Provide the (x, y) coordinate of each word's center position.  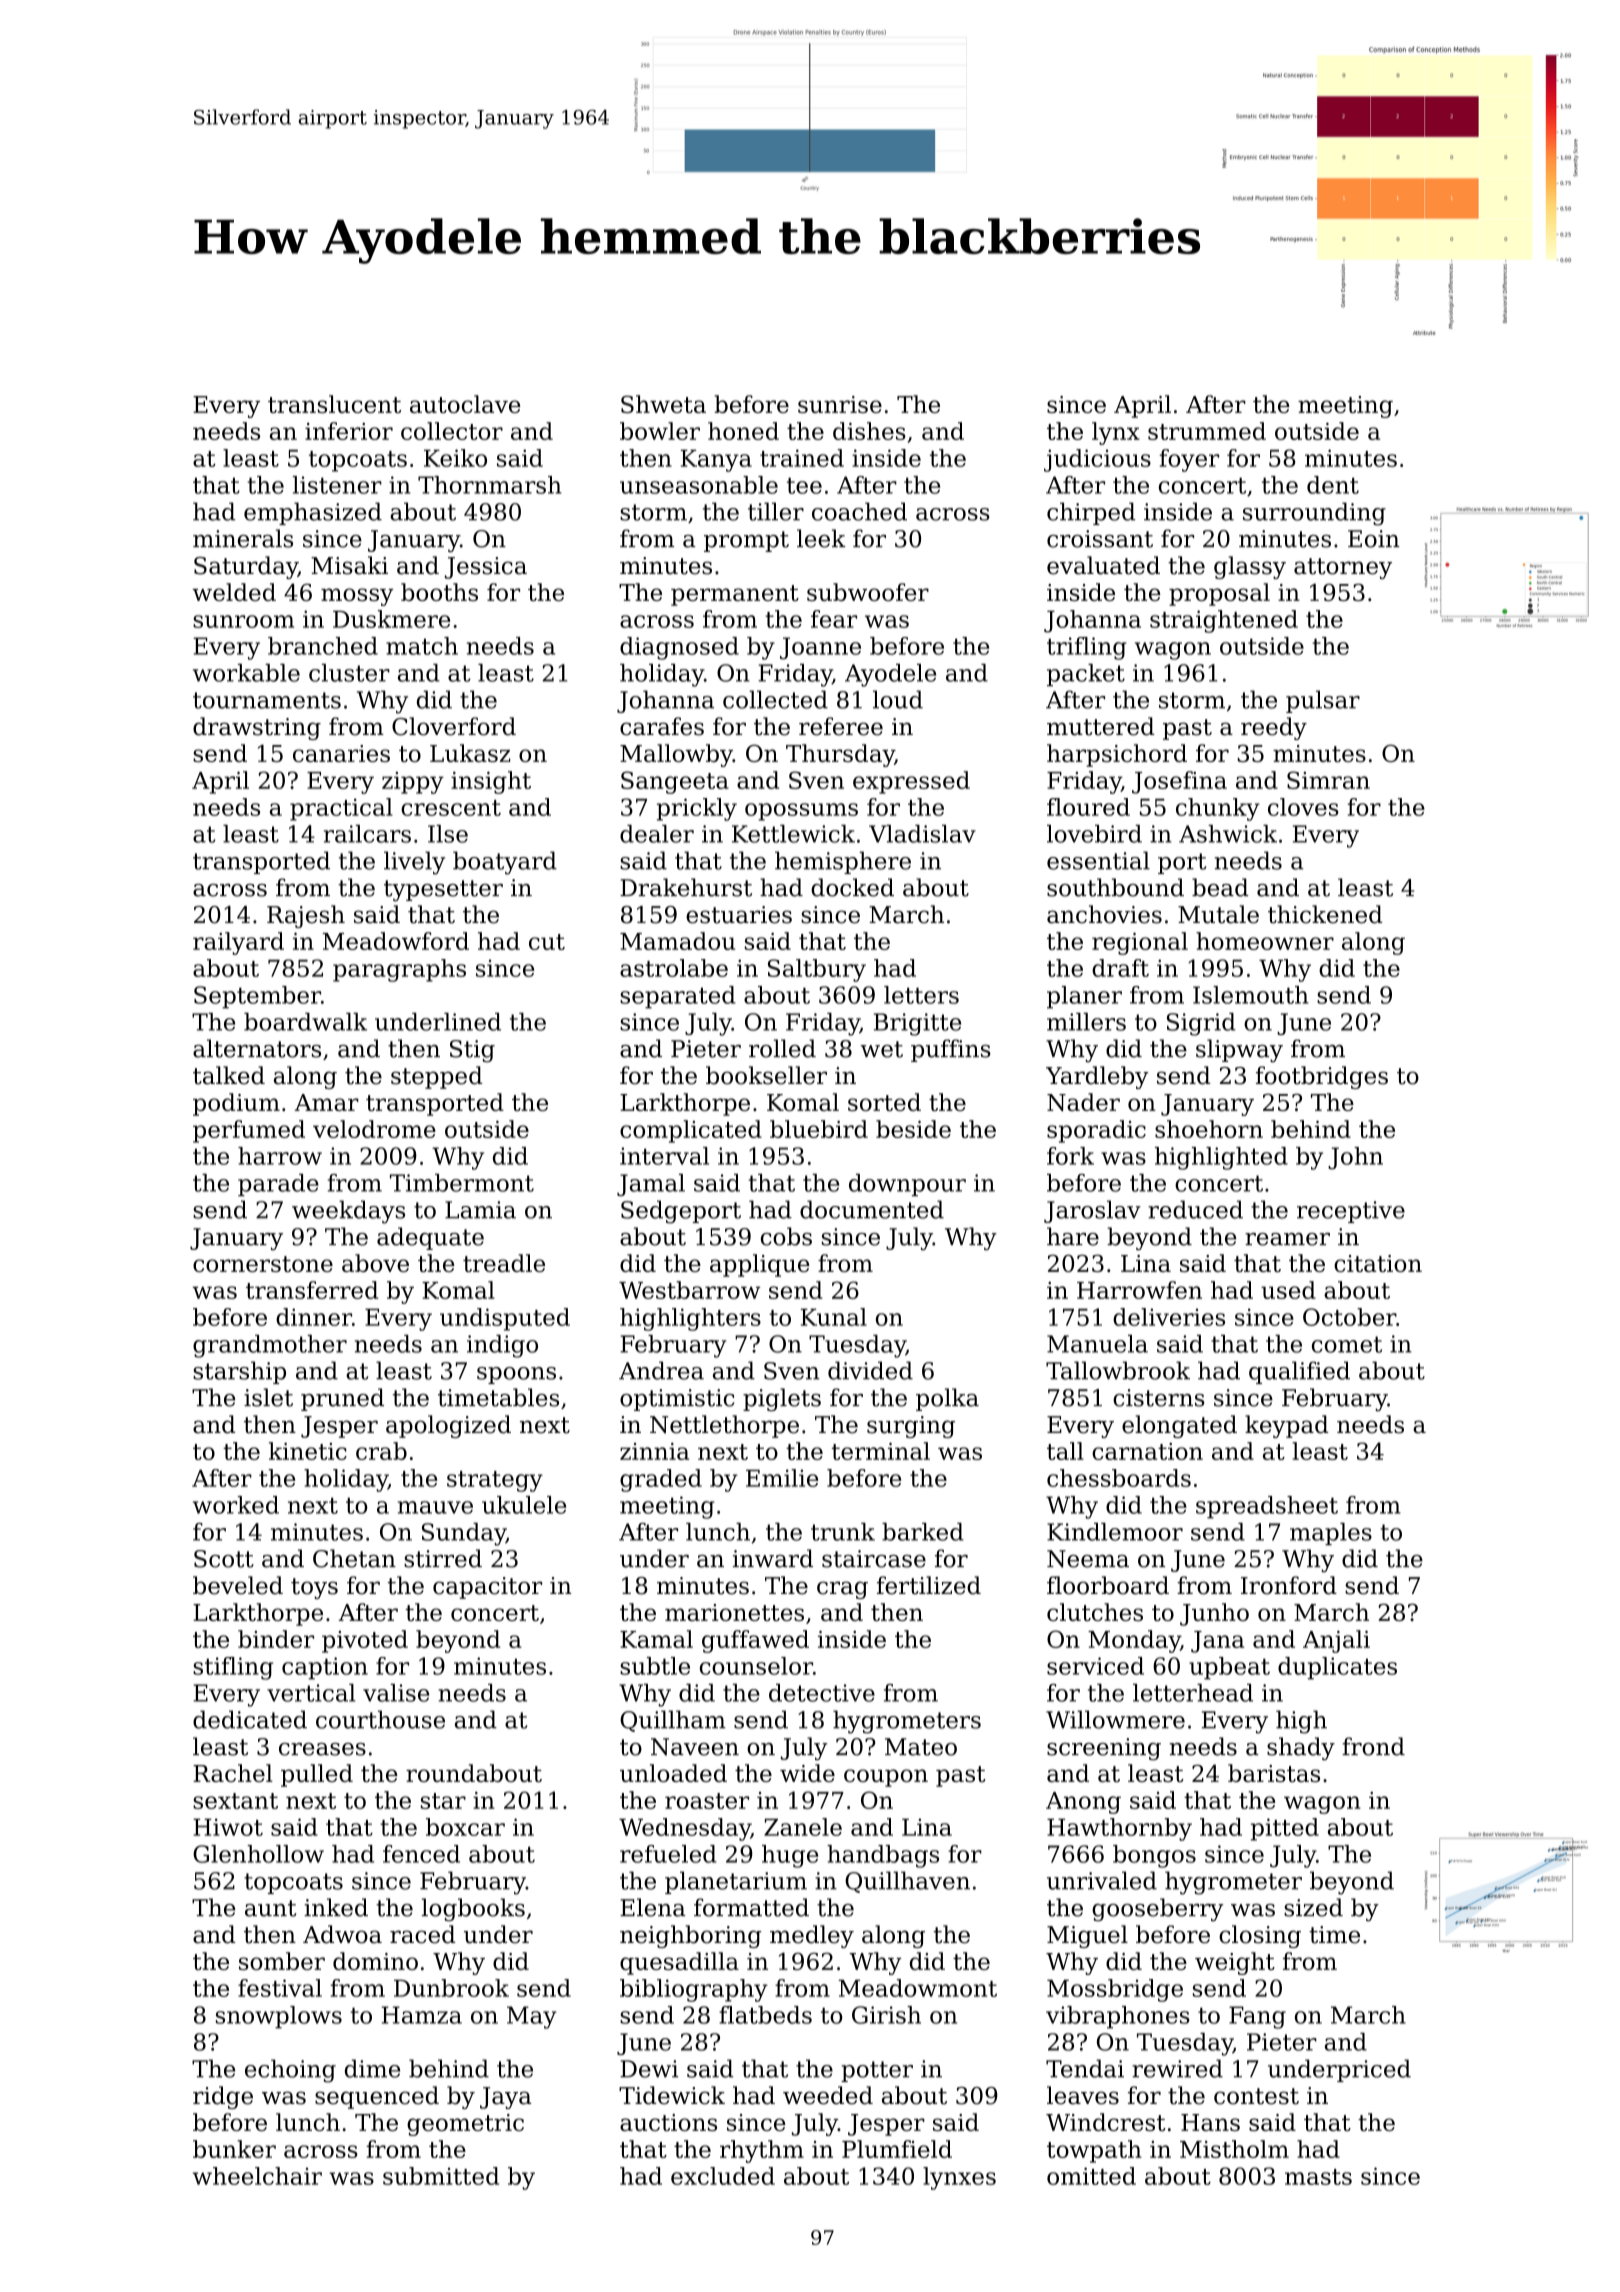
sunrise (840, 404)
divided (870, 1370)
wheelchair (257, 2176)
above (375, 1263)
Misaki (349, 565)
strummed (1207, 431)
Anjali (1336, 1641)
